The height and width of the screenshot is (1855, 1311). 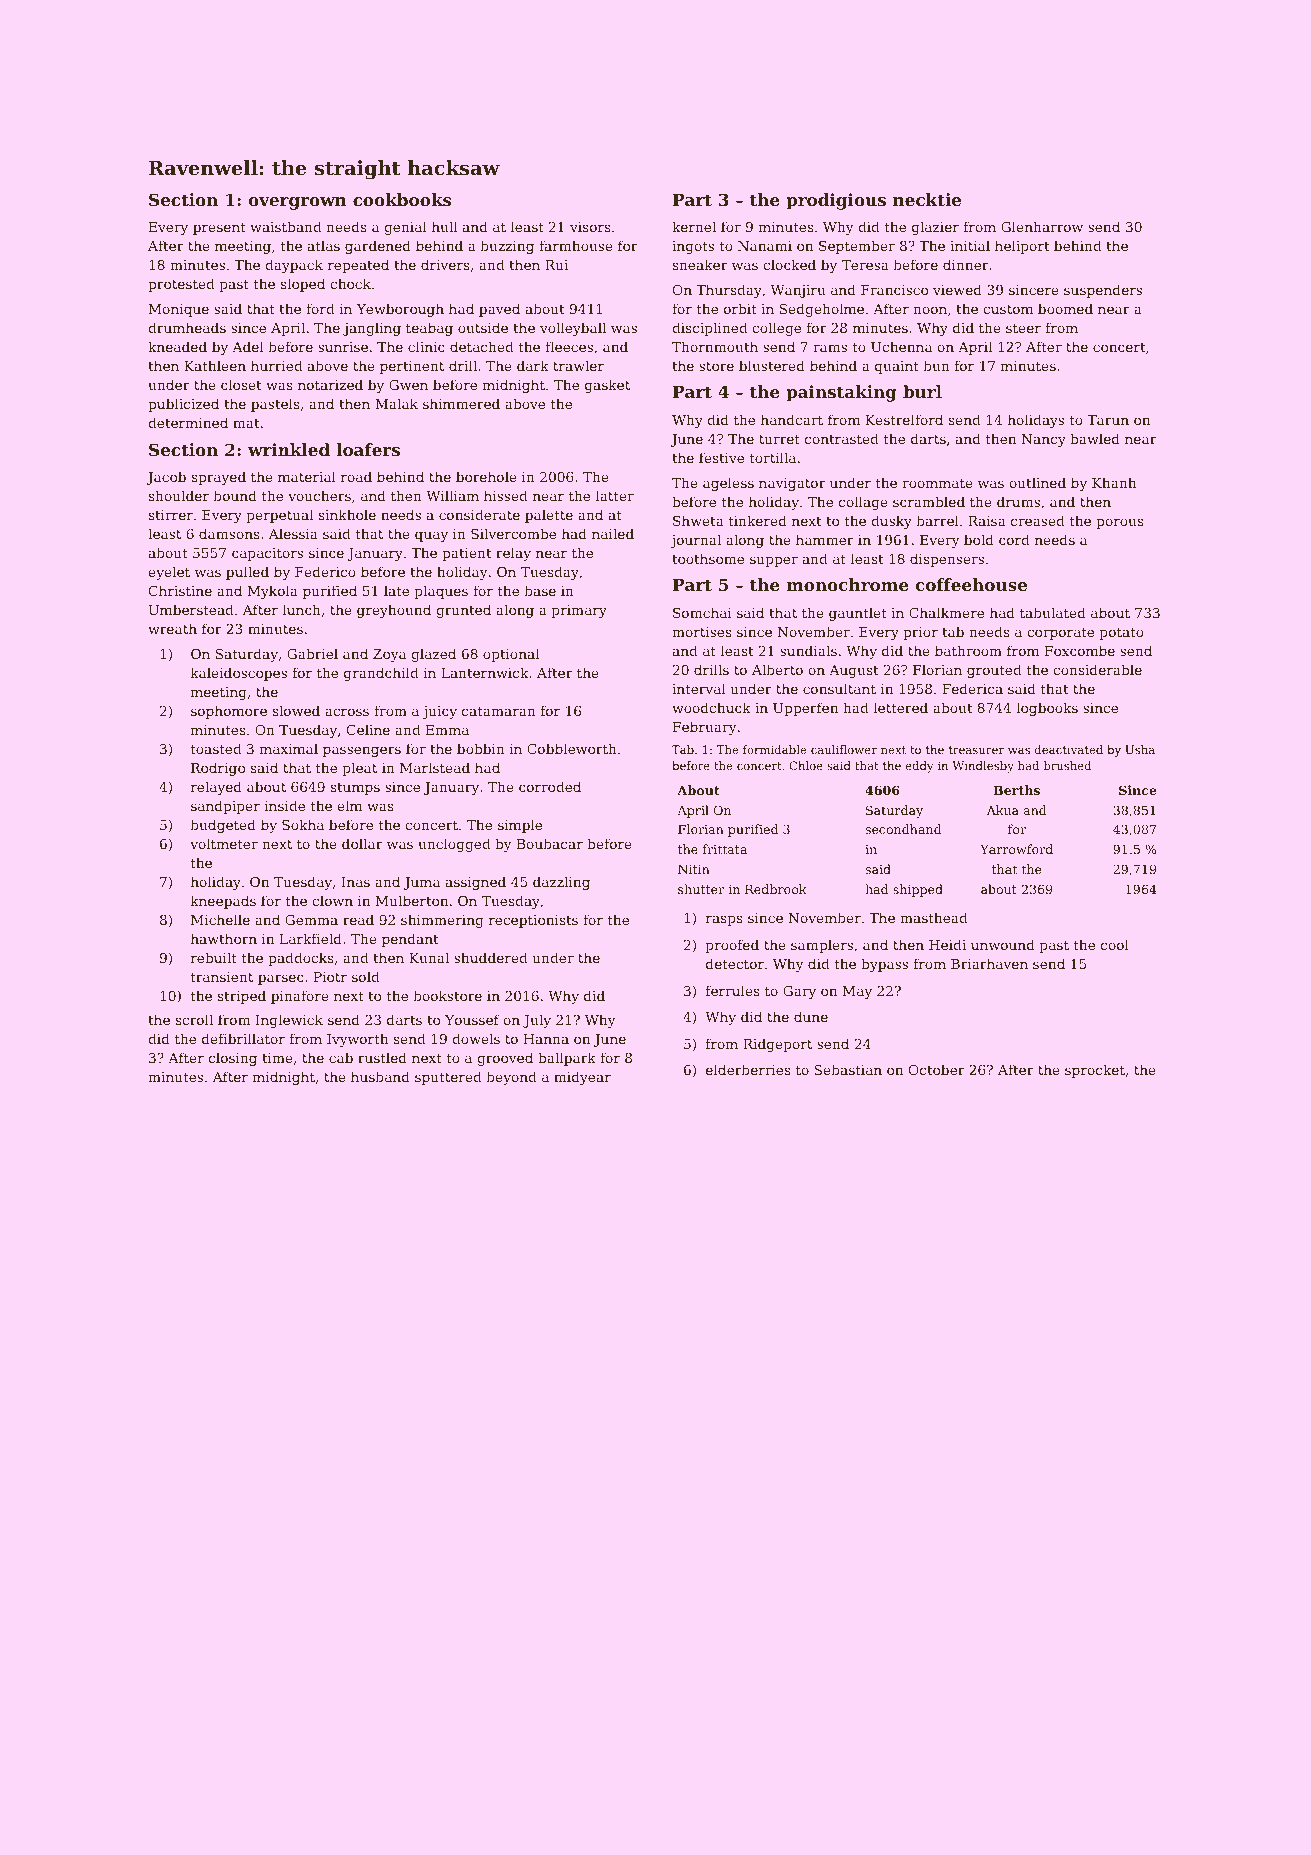 What do you see at coordinates (721, 457) in the screenshot?
I see `festive` at bounding box center [721, 457].
